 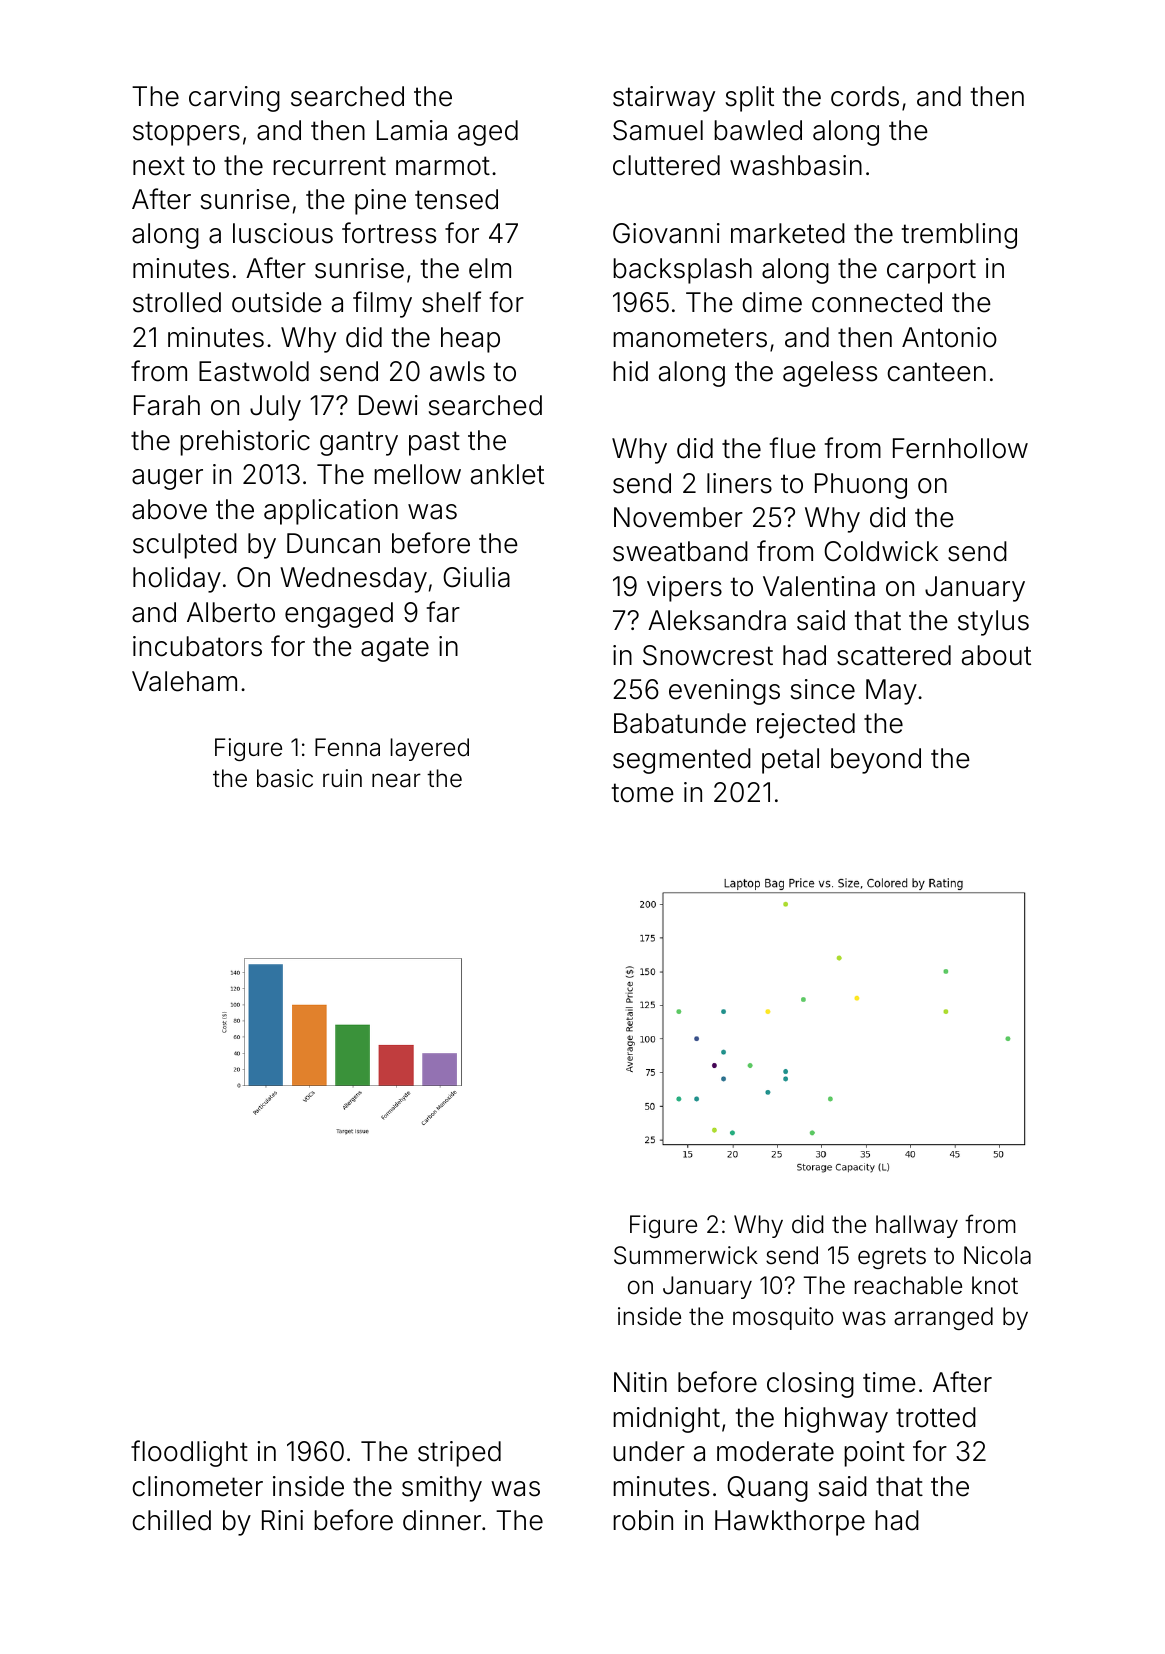 I want to click on Rini, so click(x=282, y=1520).
